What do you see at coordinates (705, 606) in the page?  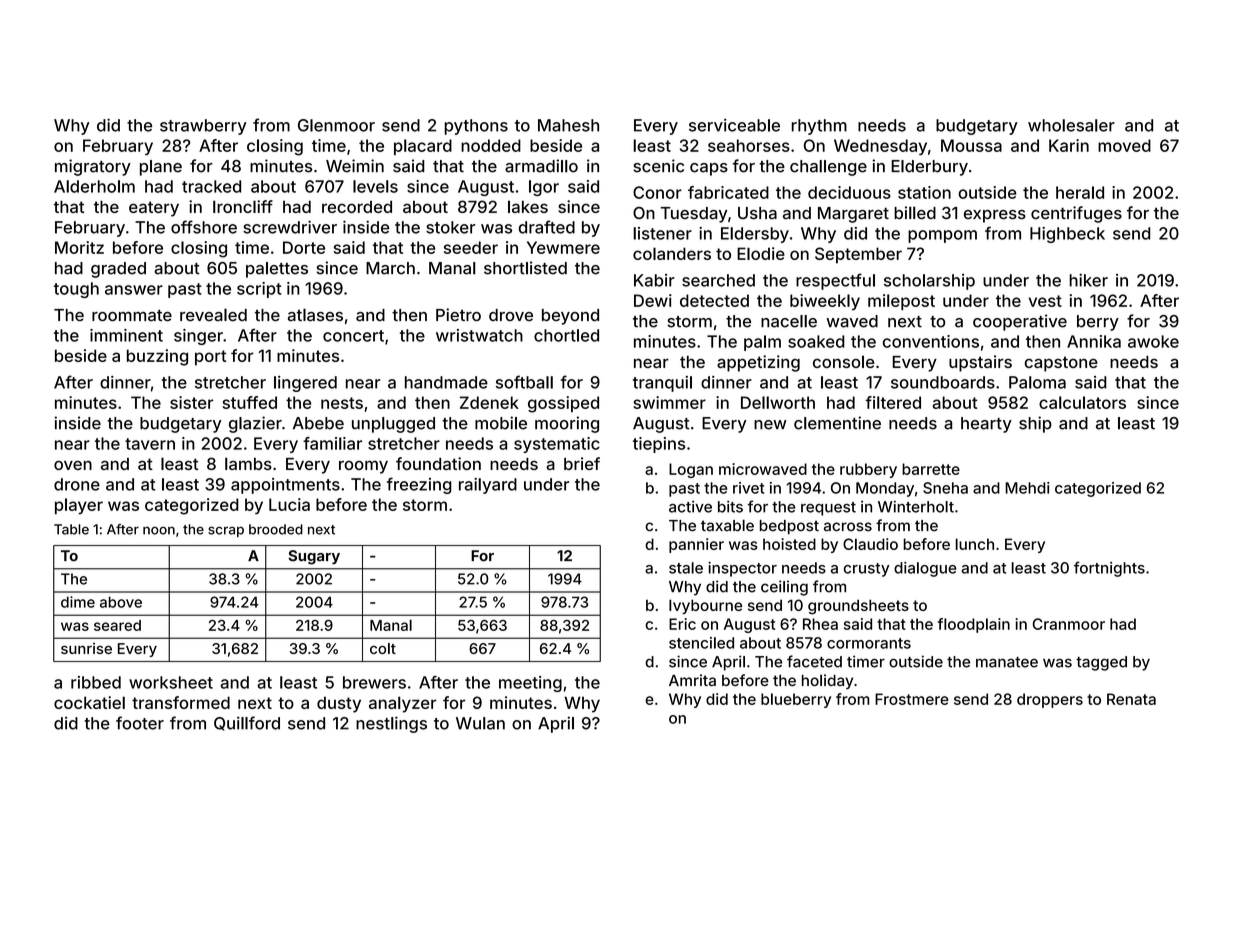 I see `Ivybourne` at bounding box center [705, 606].
